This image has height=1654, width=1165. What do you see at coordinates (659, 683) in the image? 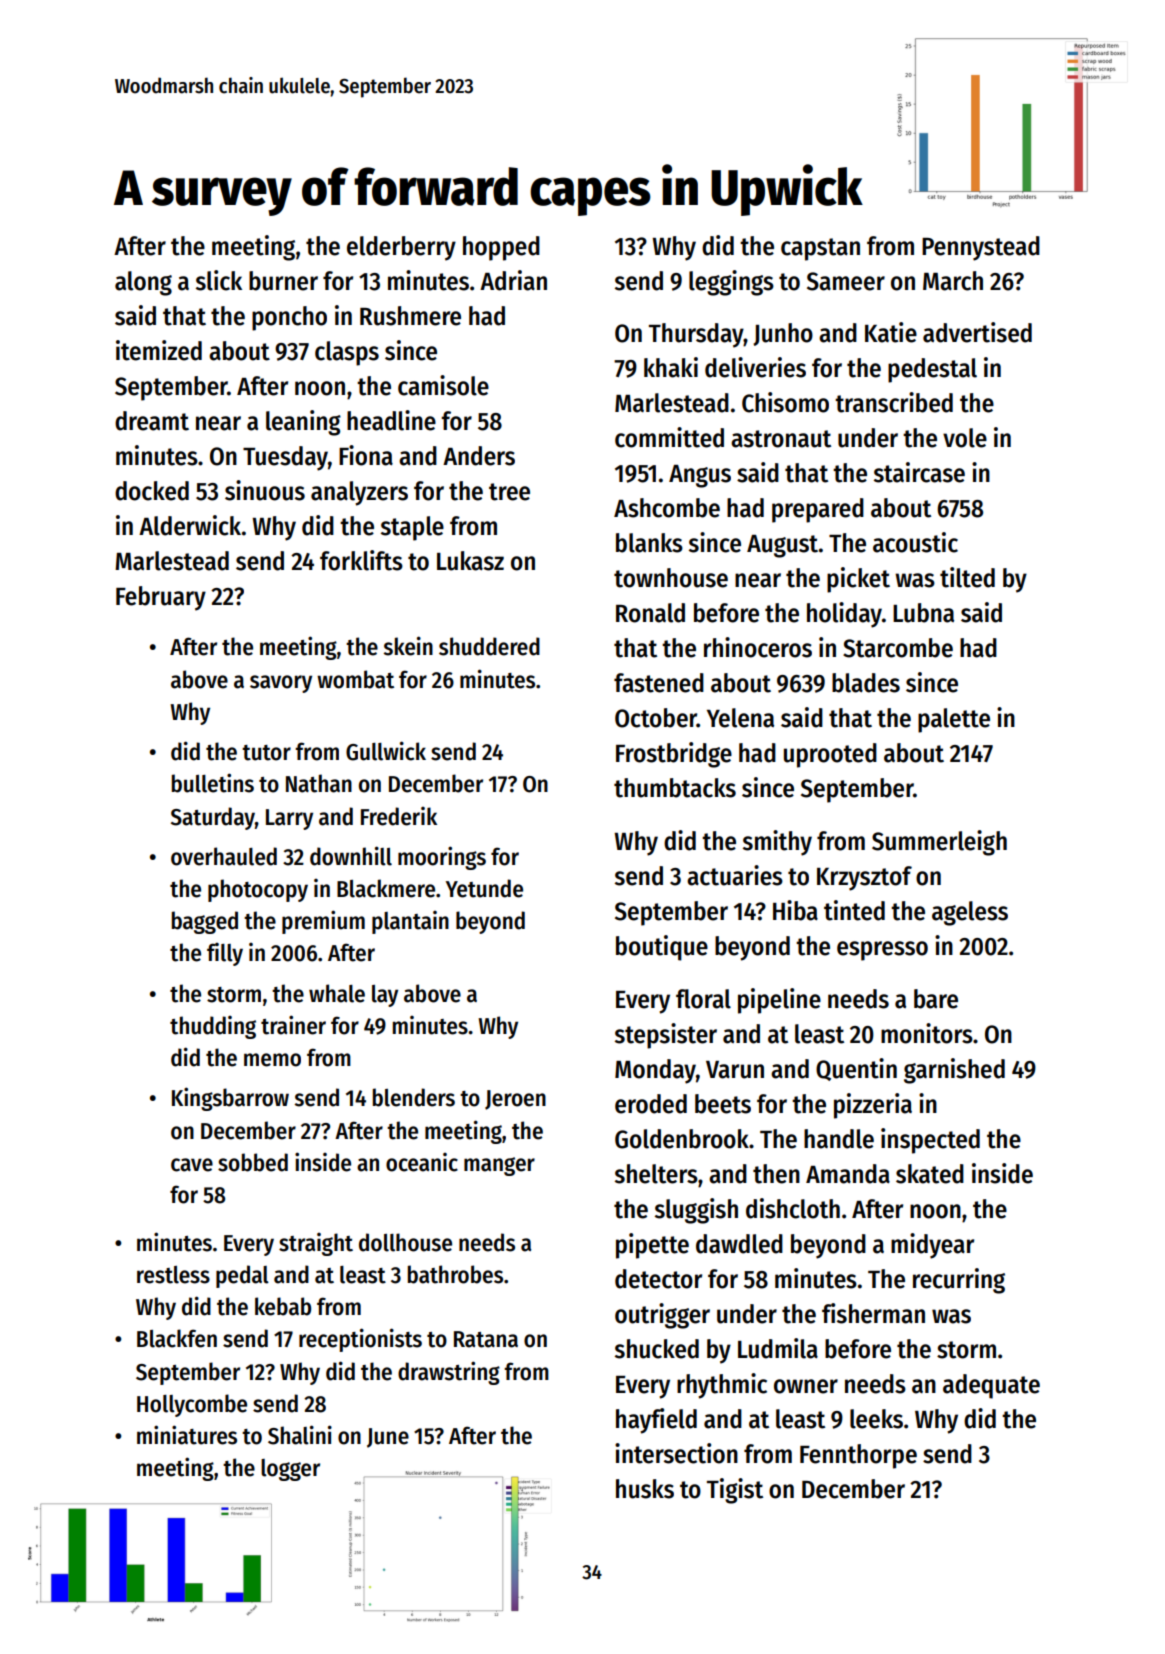
I see `fastened` at bounding box center [659, 683].
